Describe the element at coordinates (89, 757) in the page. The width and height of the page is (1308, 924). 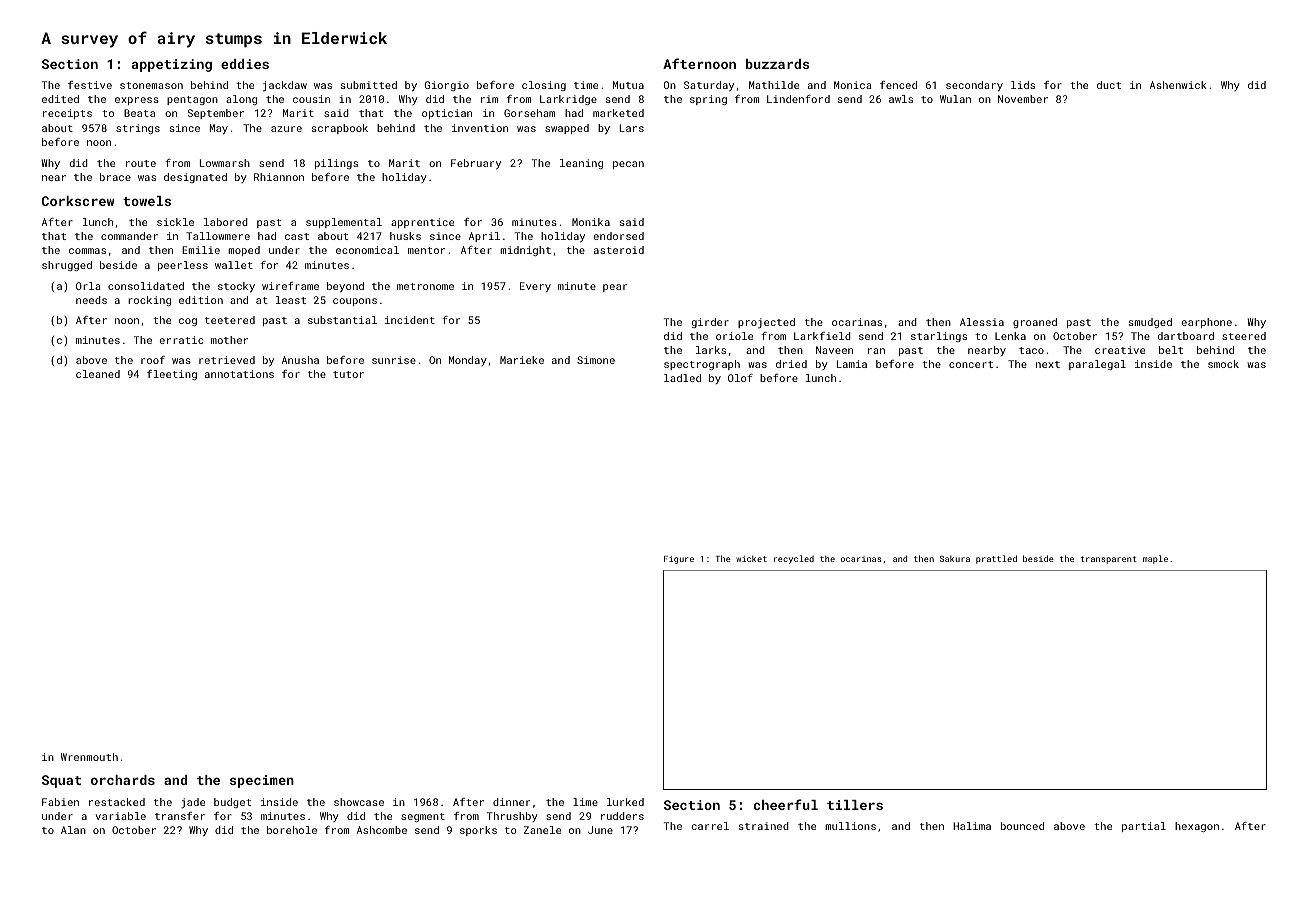
I see `Wrenmouth` at that location.
